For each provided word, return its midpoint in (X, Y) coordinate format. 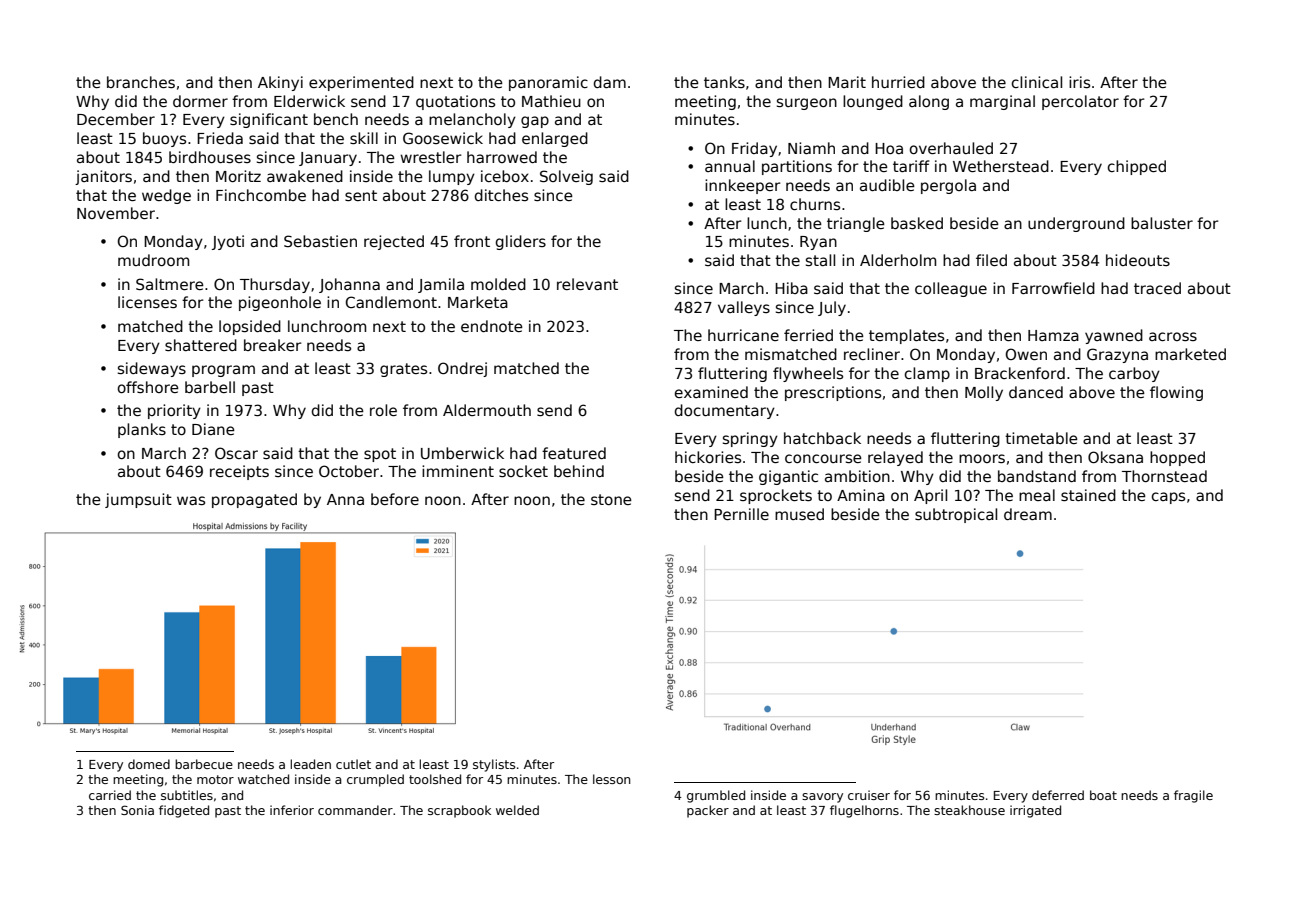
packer (708, 811)
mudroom (153, 260)
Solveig (566, 177)
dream (1028, 514)
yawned (1114, 336)
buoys (164, 139)
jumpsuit (138, 500)
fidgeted (184, 811)
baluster (1162, 223)
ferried (808, 335)
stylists (494, 765)
